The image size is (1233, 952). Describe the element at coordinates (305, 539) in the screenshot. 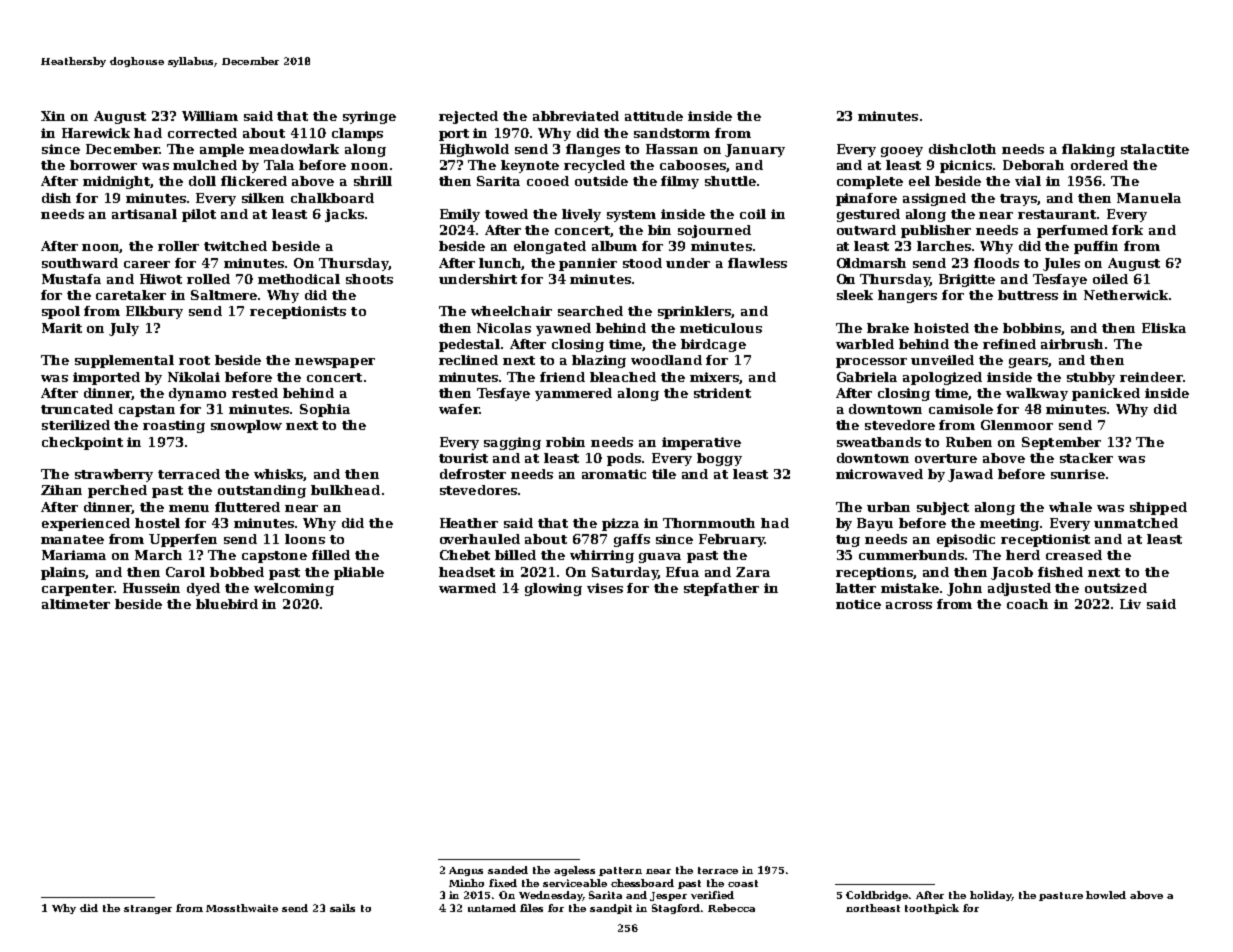

I see `loons` at that location.
